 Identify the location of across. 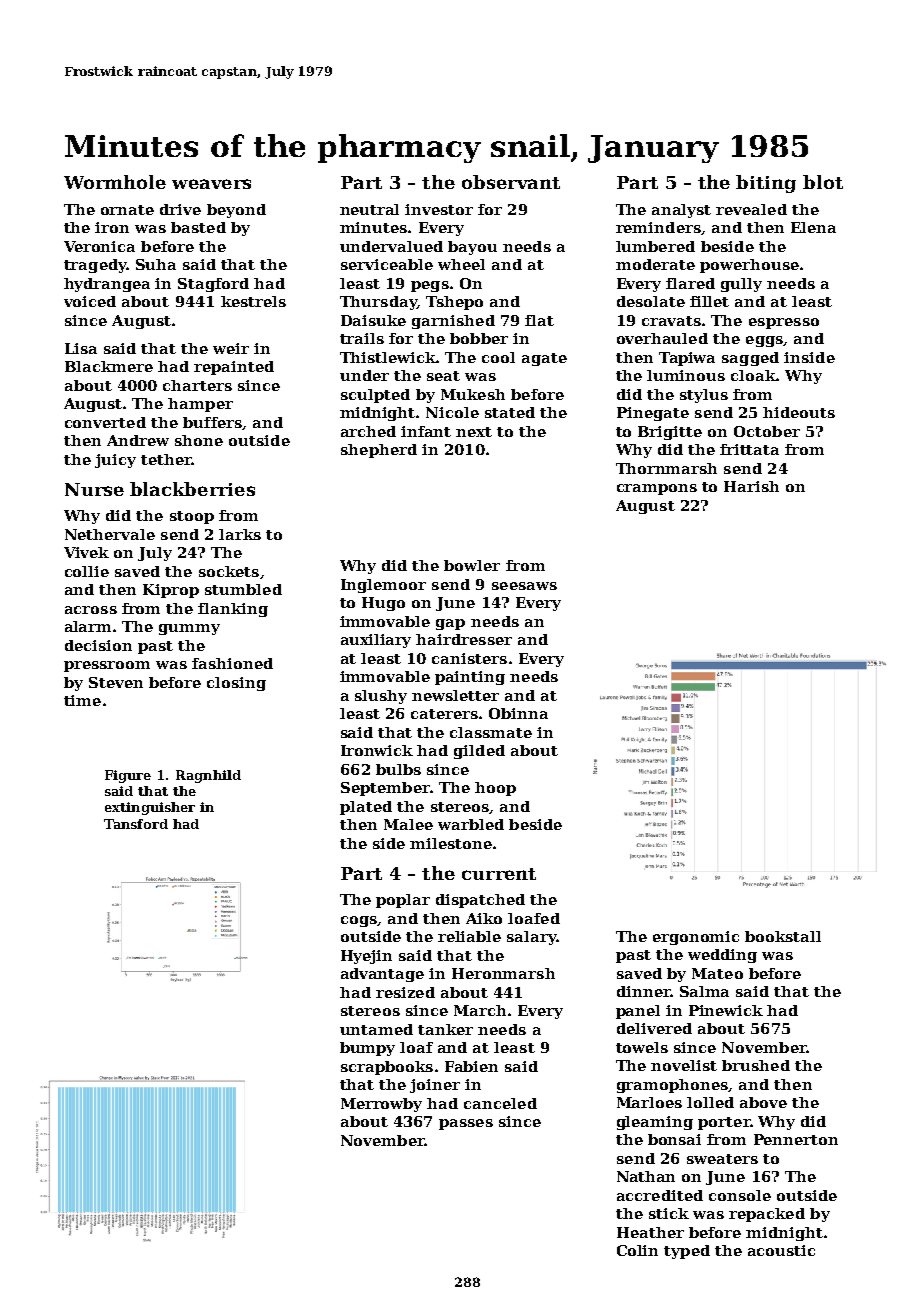
(91, 610).
